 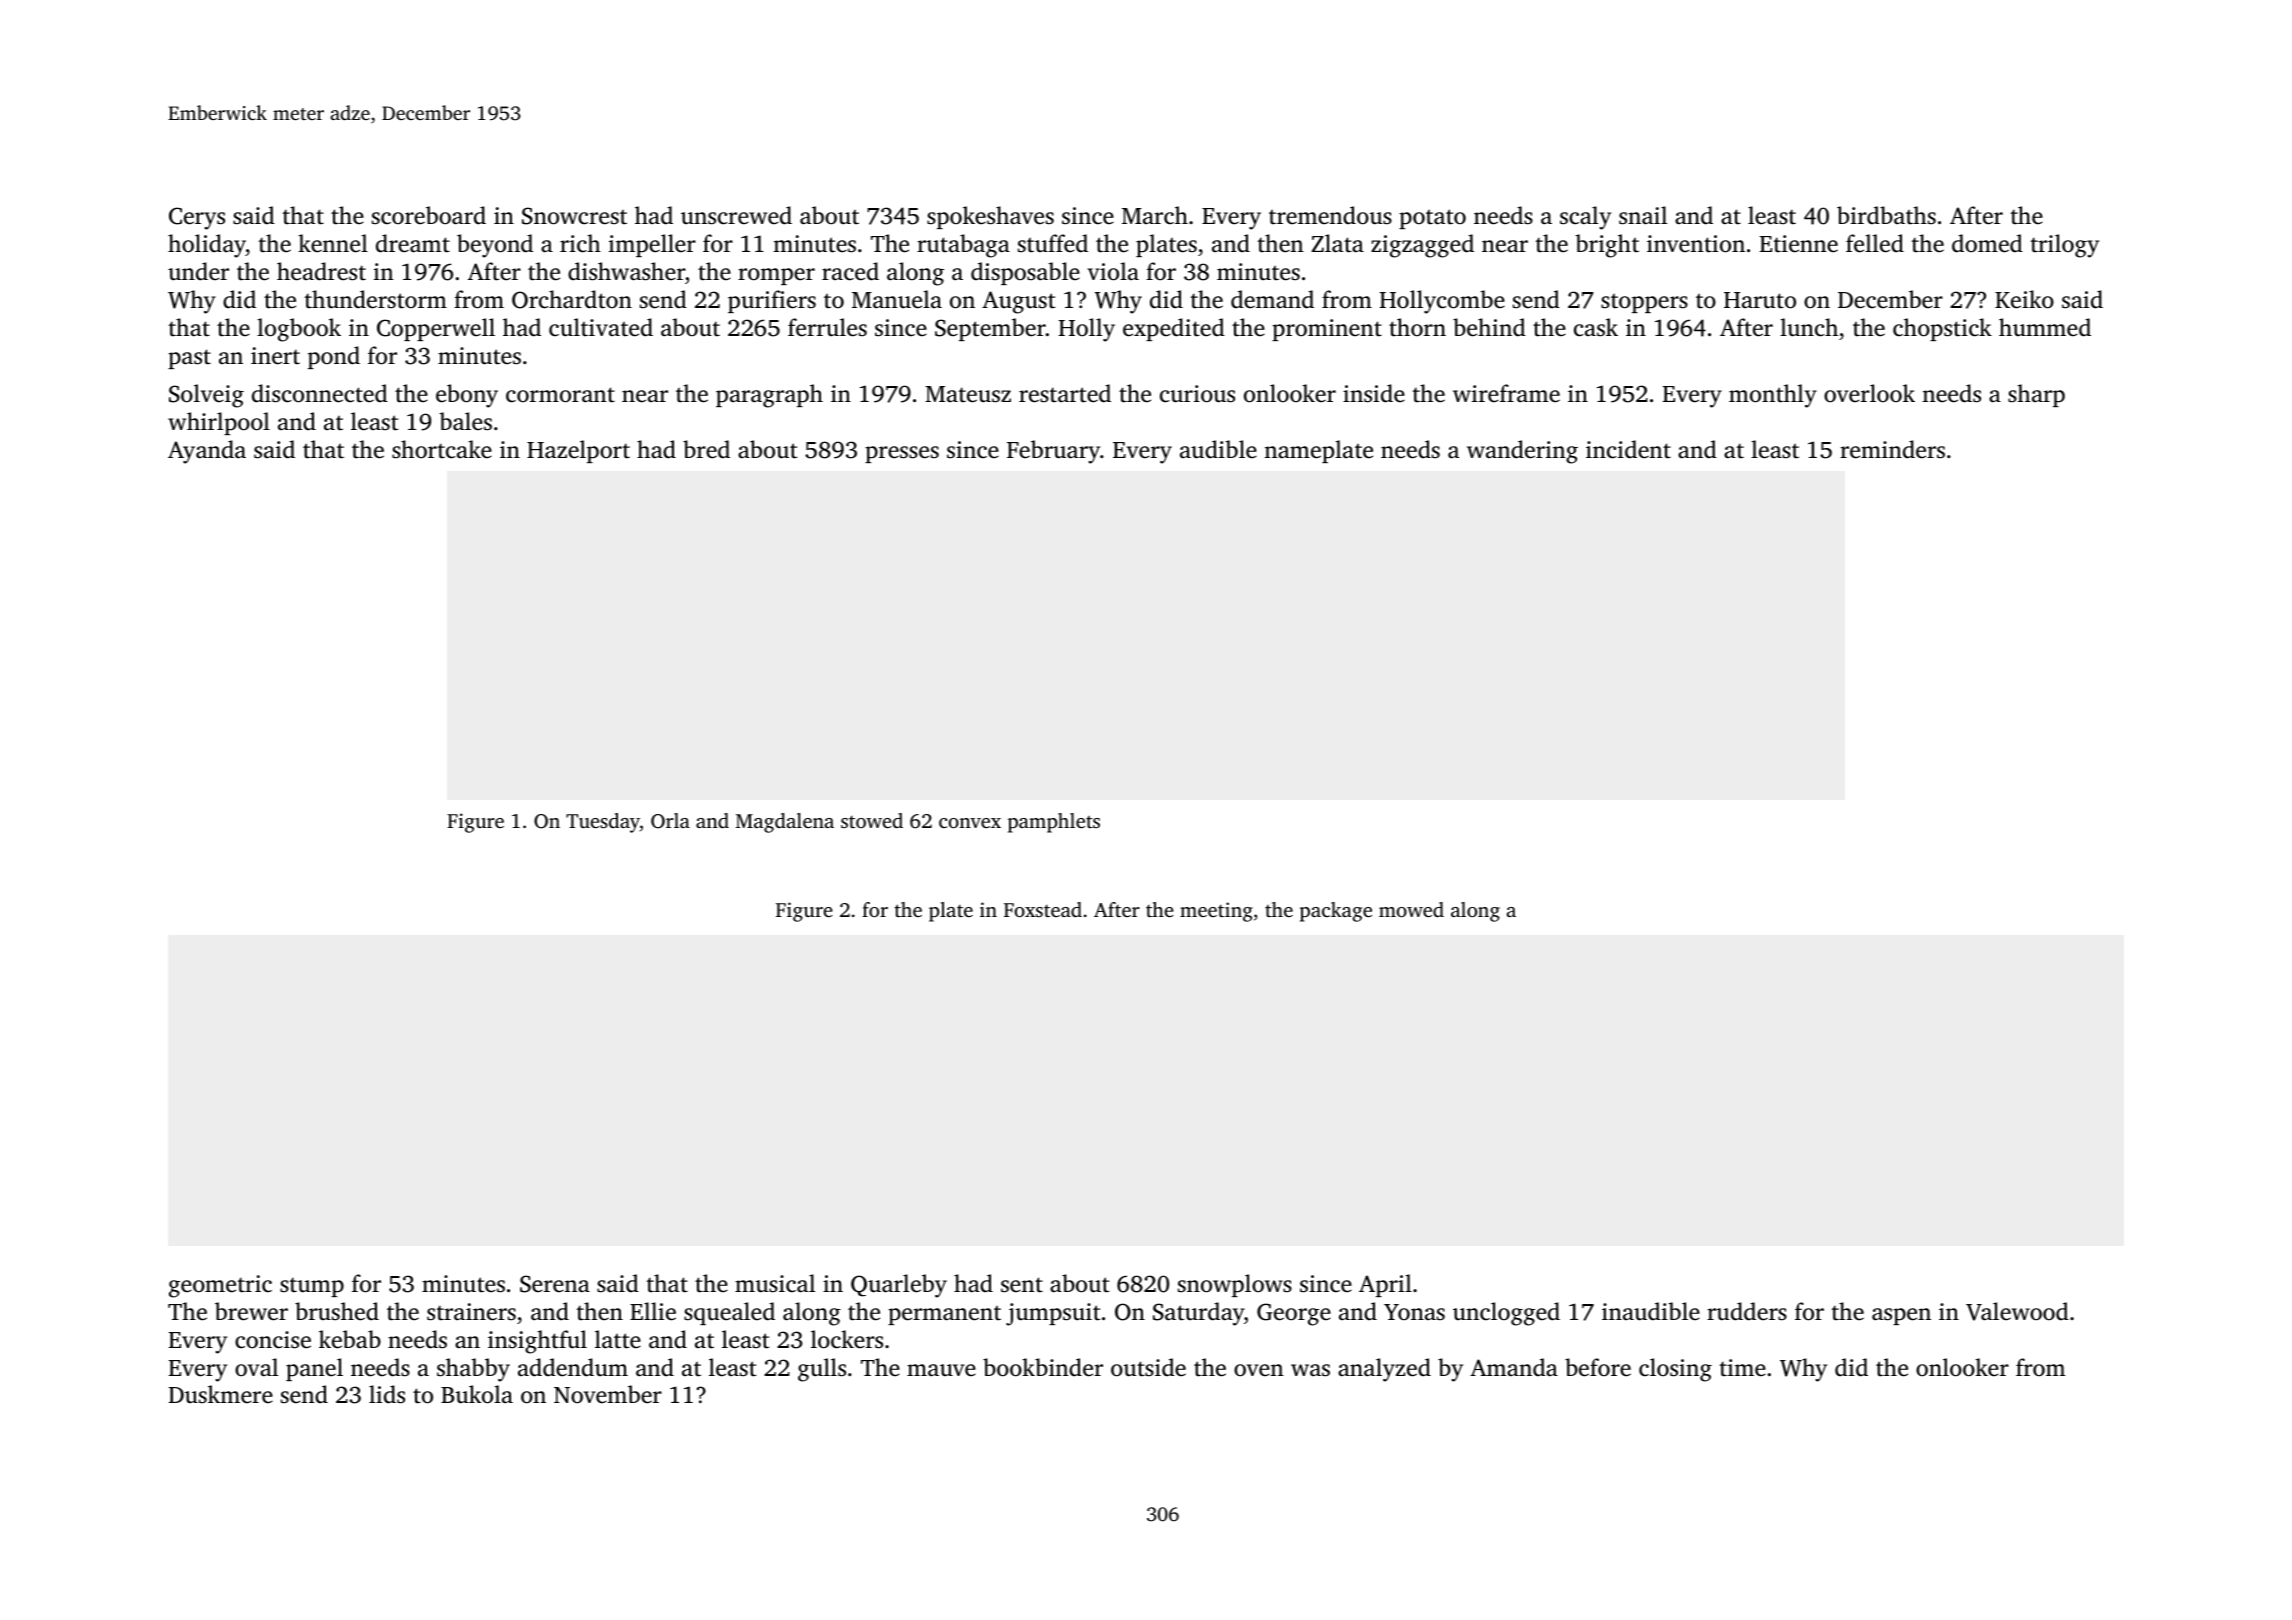 What do you see at coordinates (1054, 823) in the image?
I see `pamphlets` at bounding box center [1054, 823].
